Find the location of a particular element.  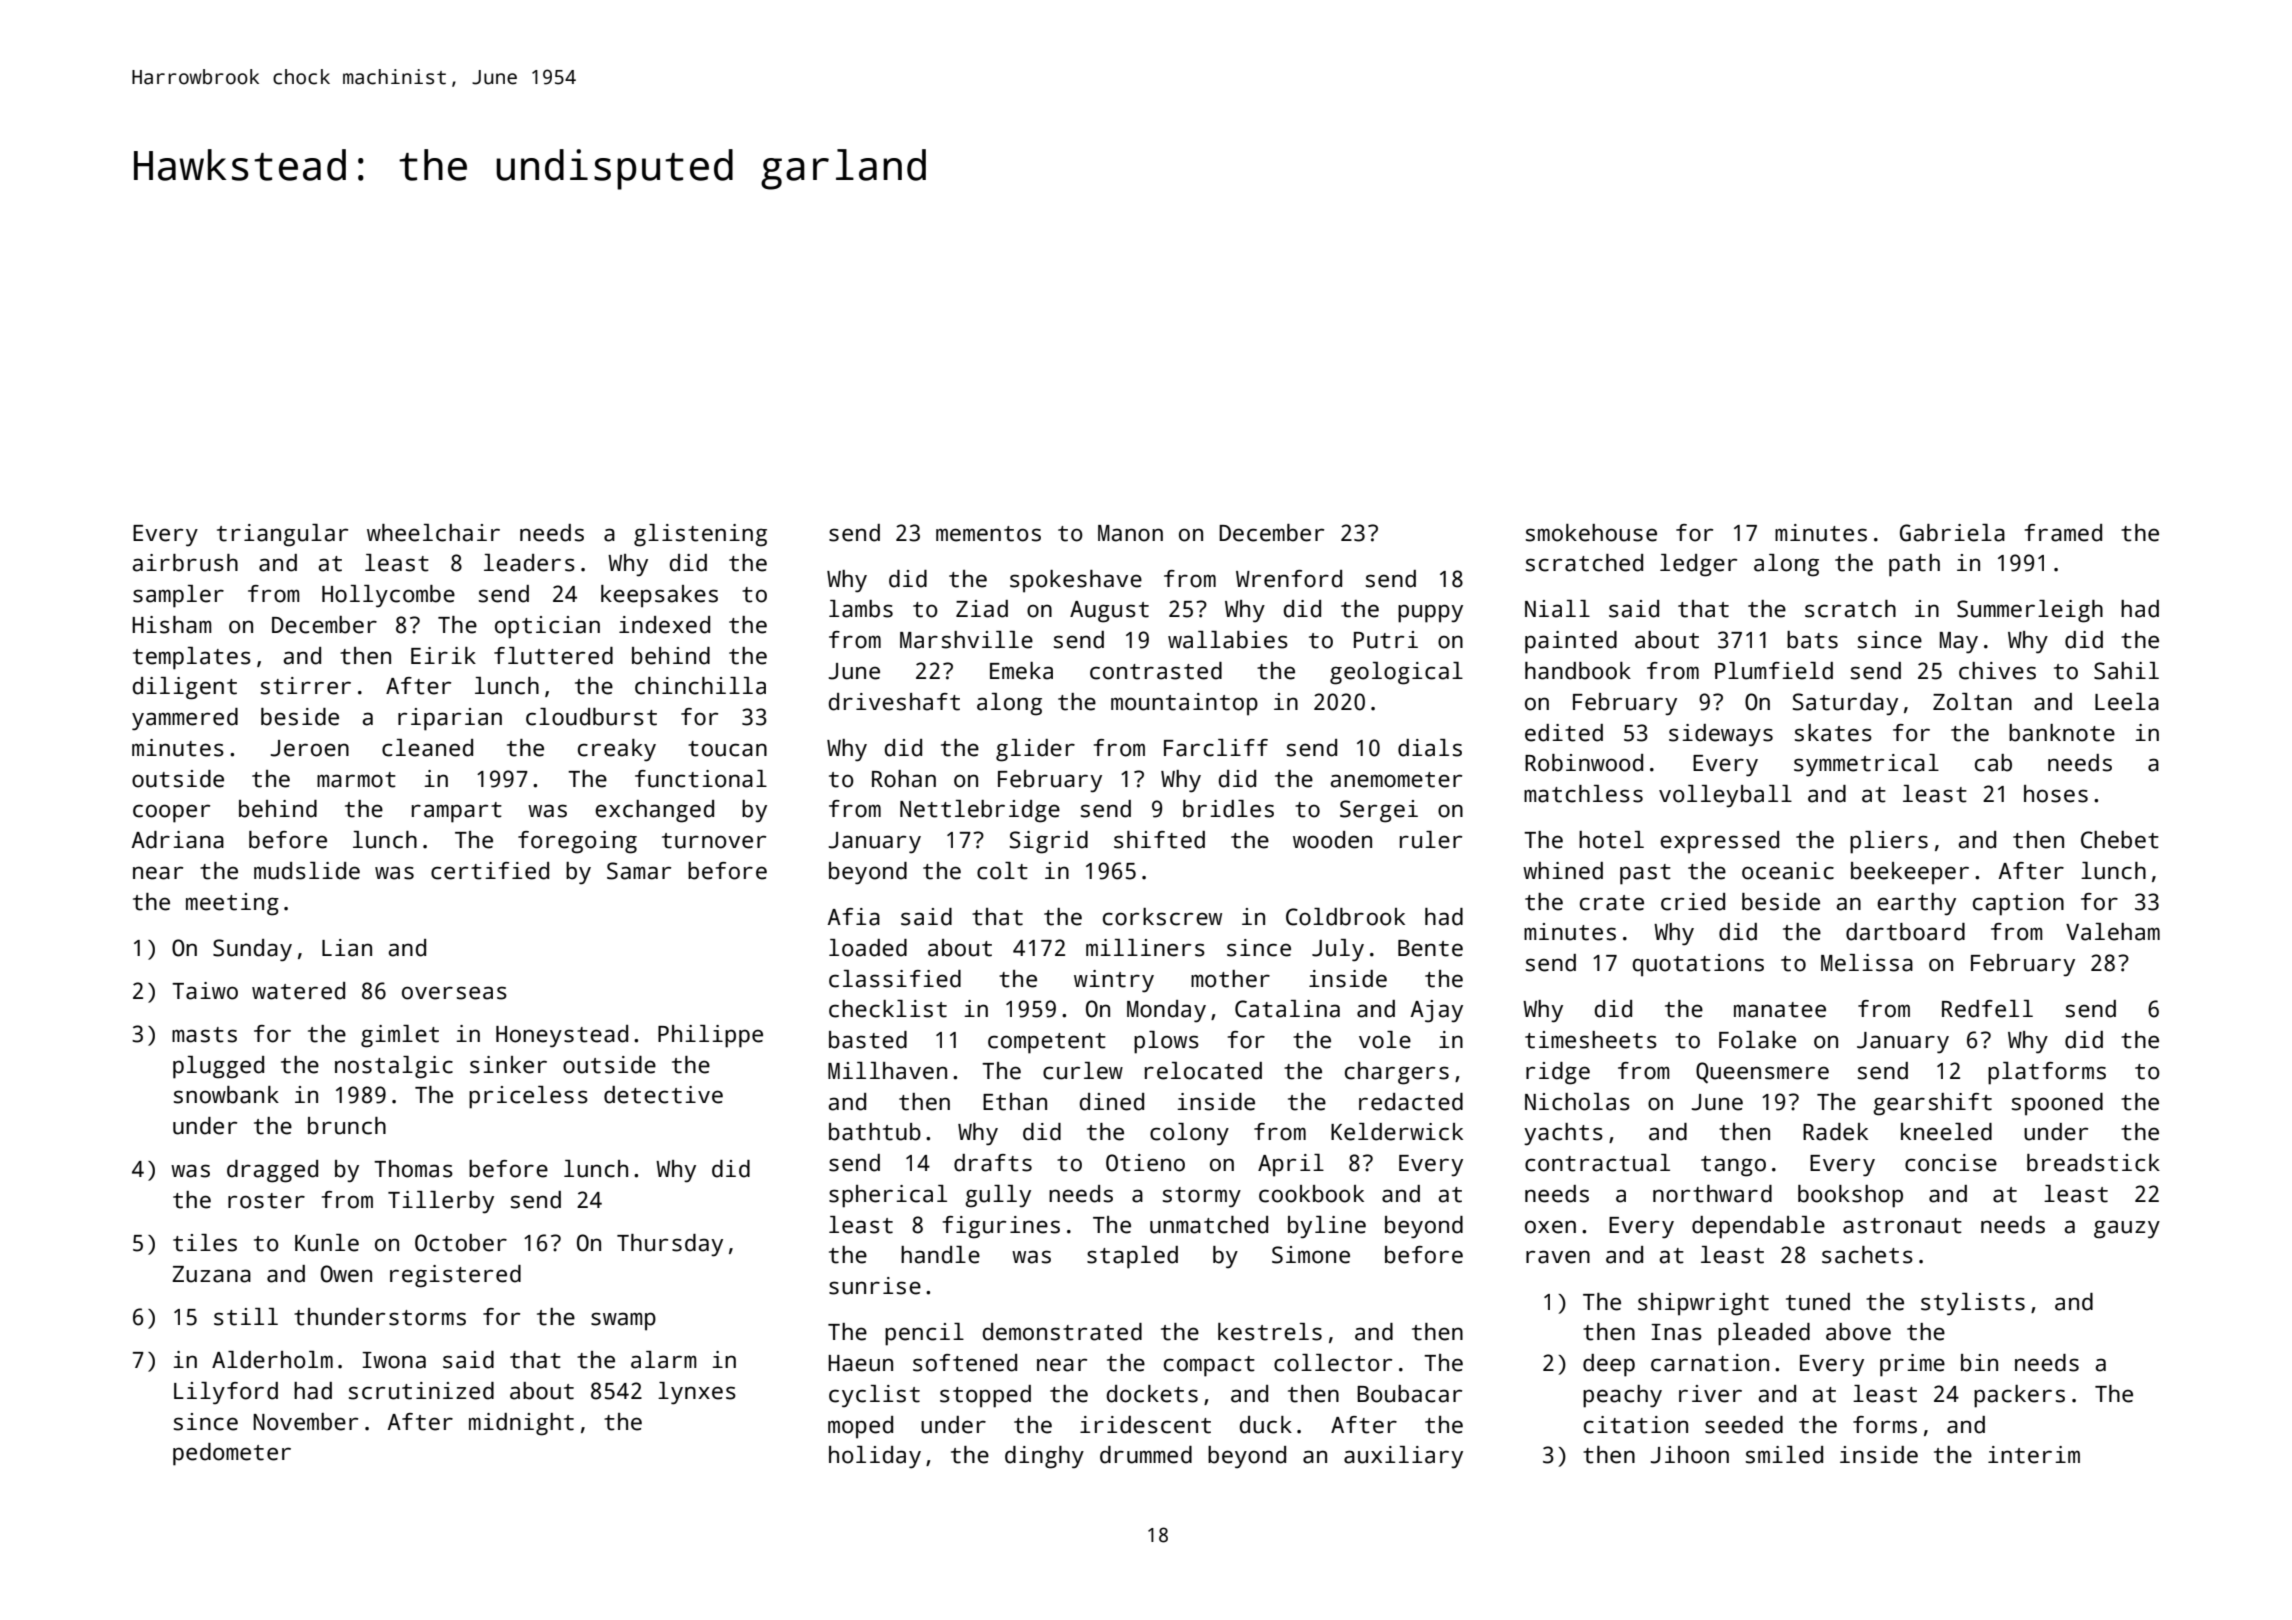

stormy is located at coordinates (1202, 1197).
